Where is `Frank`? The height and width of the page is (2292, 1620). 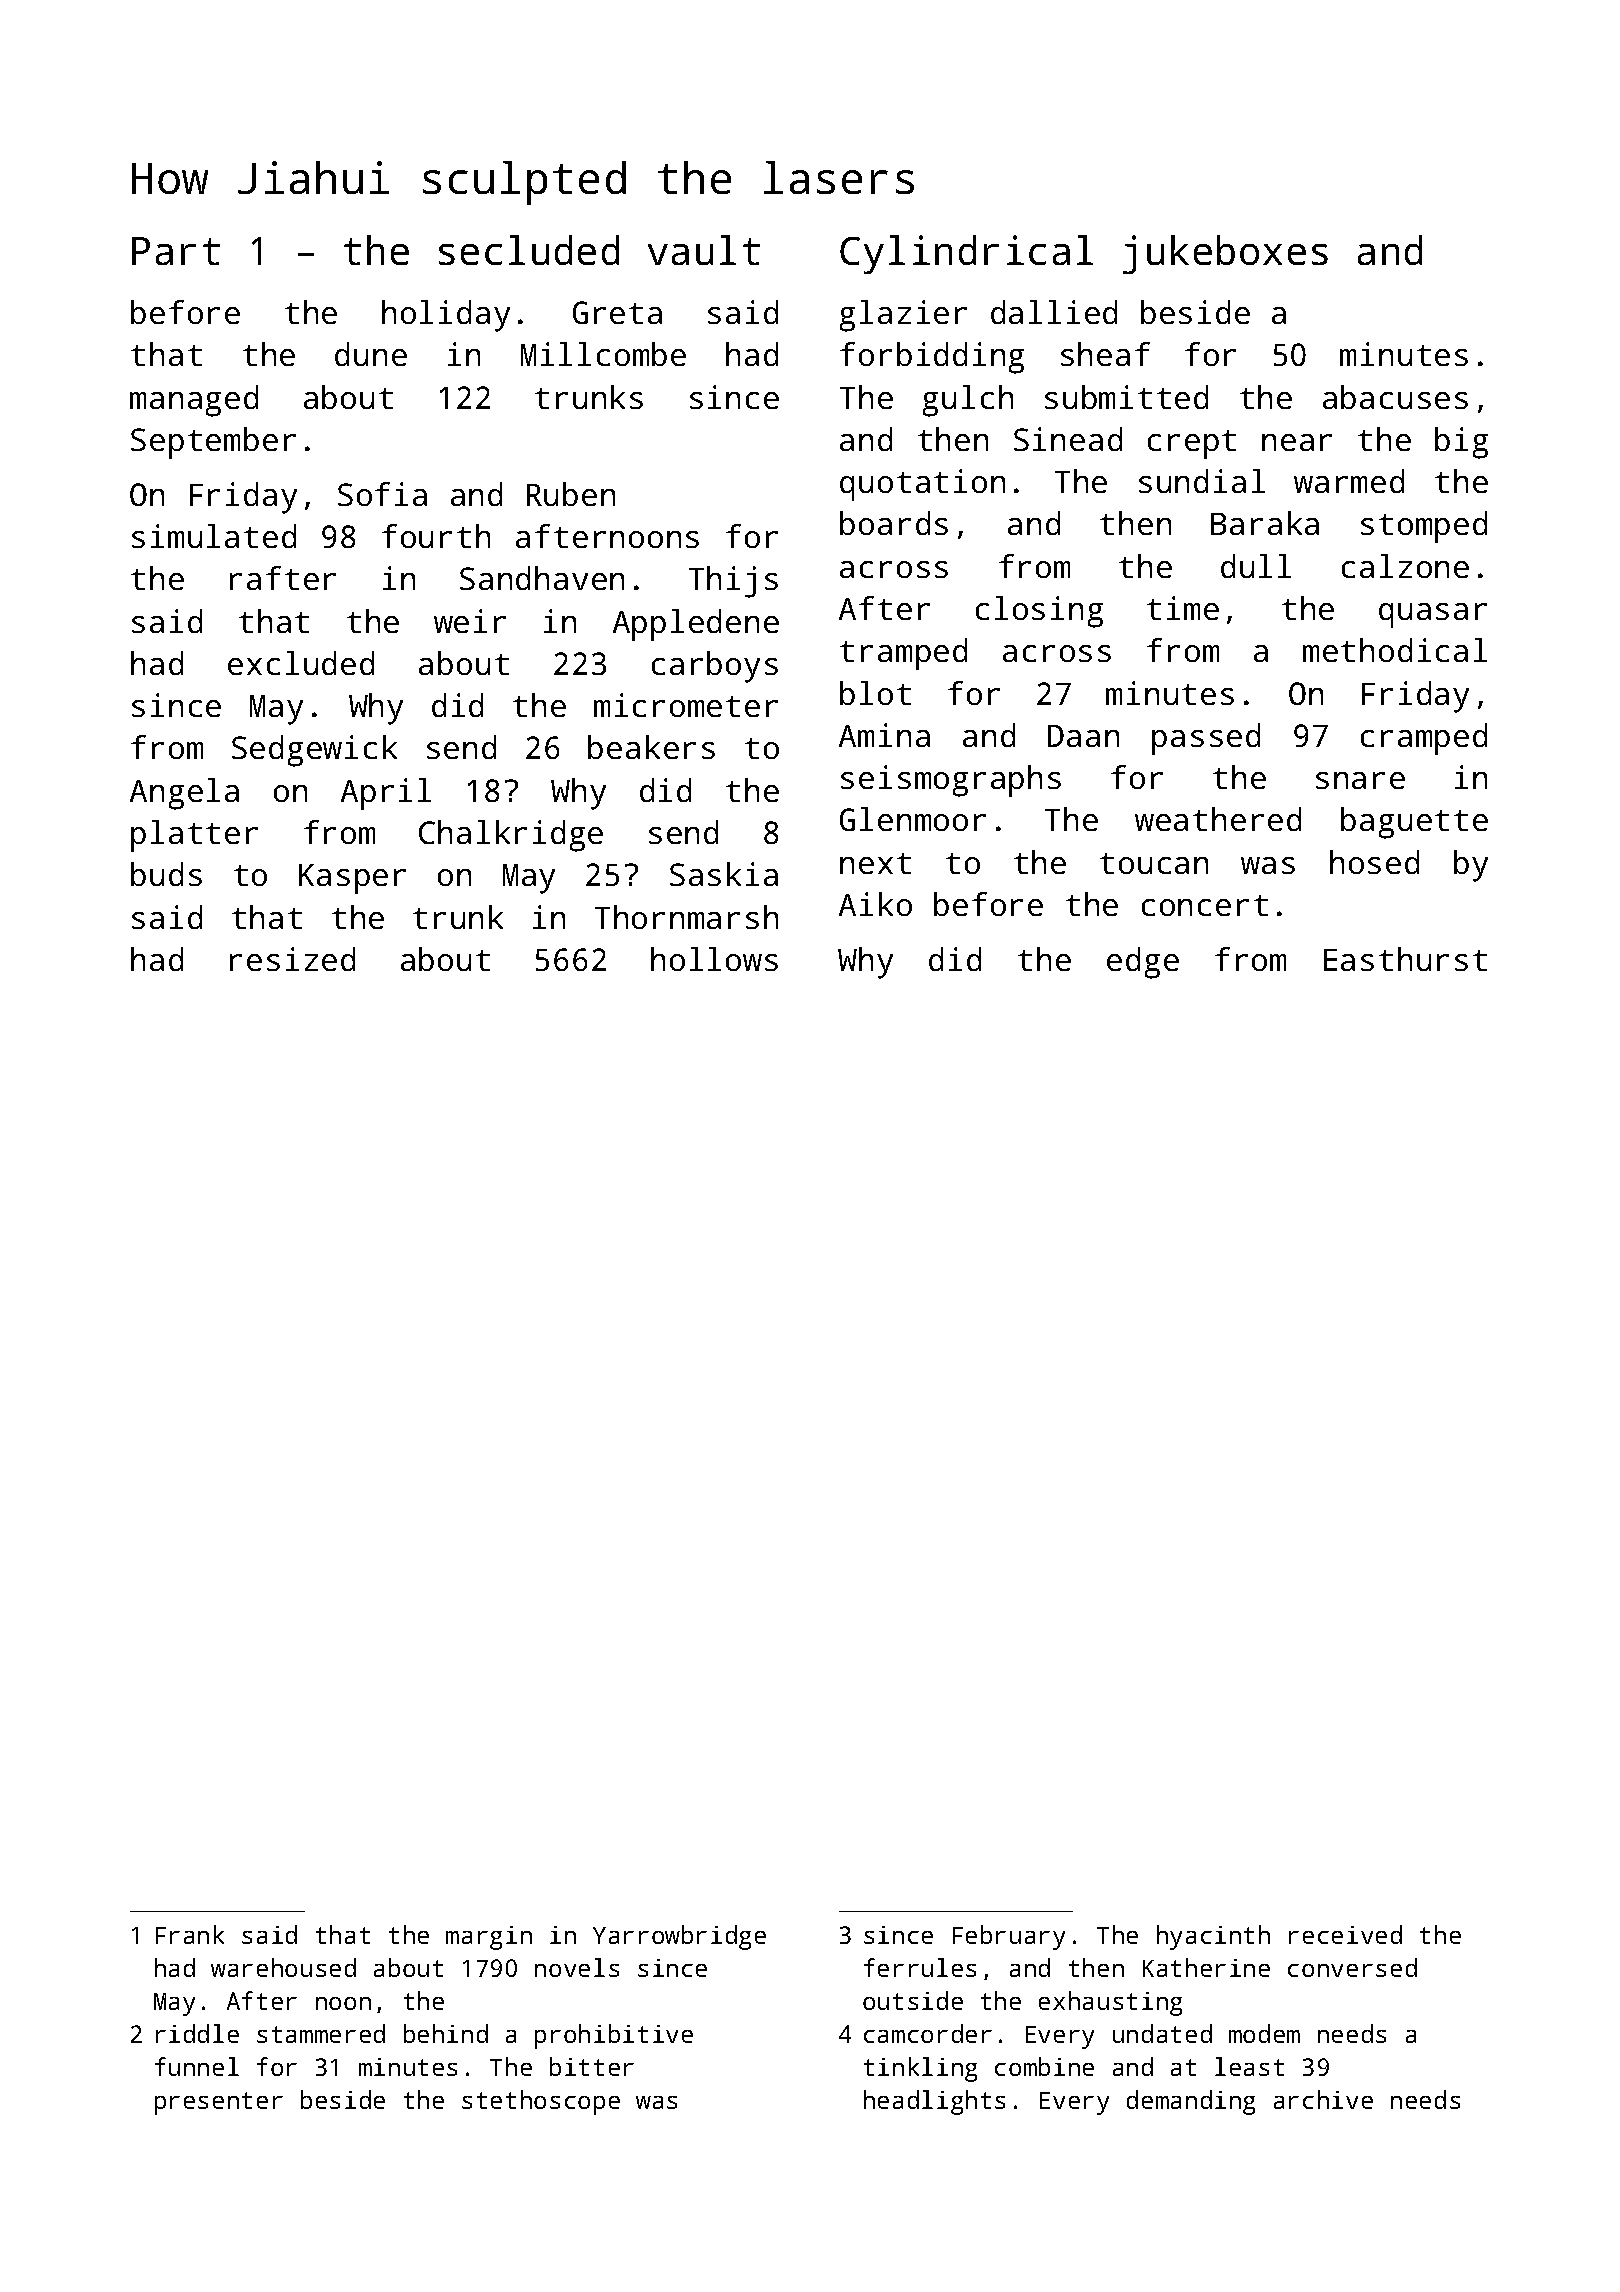
Frank is located at coordinates (190, 1934).
